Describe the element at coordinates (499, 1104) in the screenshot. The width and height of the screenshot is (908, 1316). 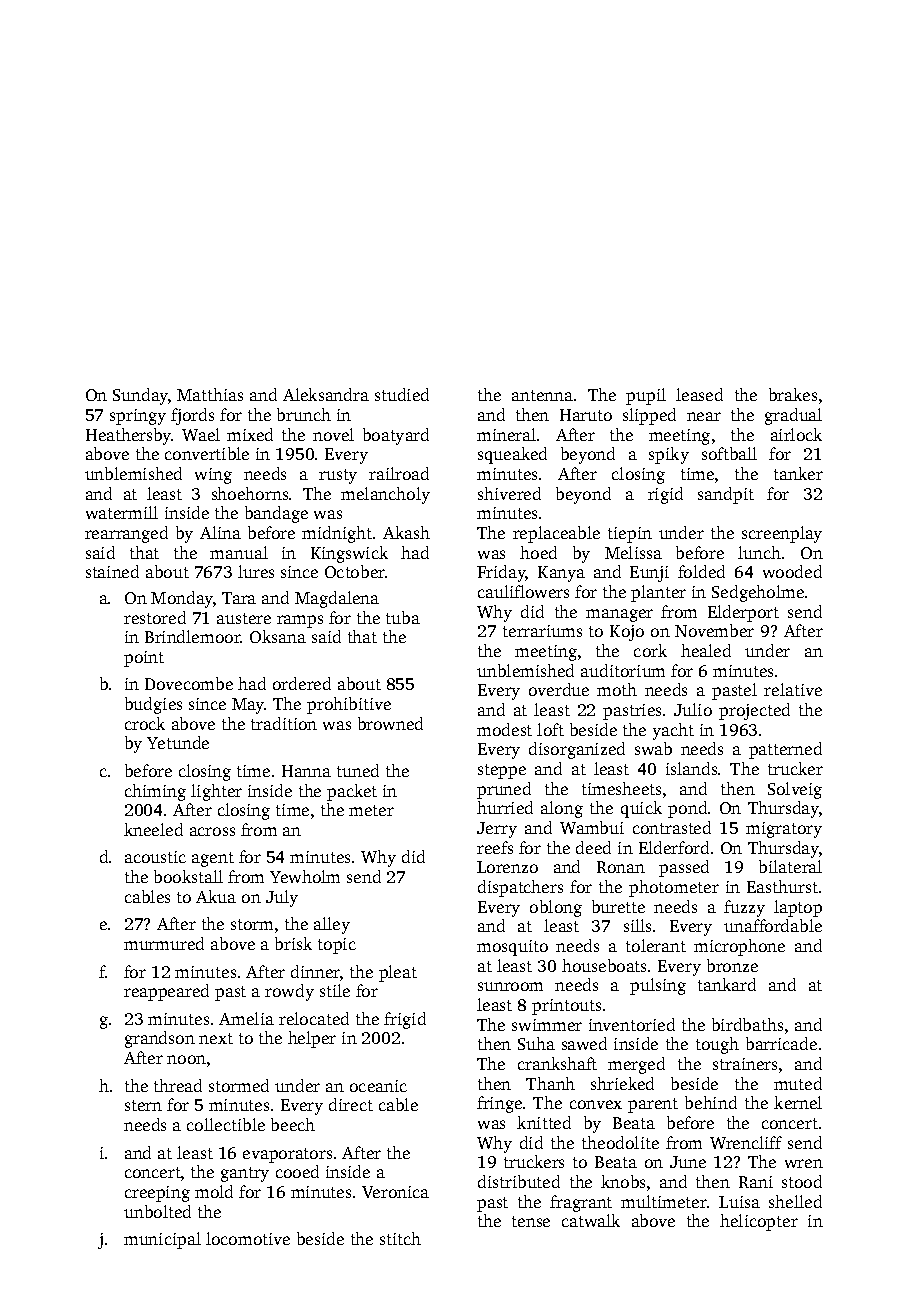
I see `fringe` at that location.
